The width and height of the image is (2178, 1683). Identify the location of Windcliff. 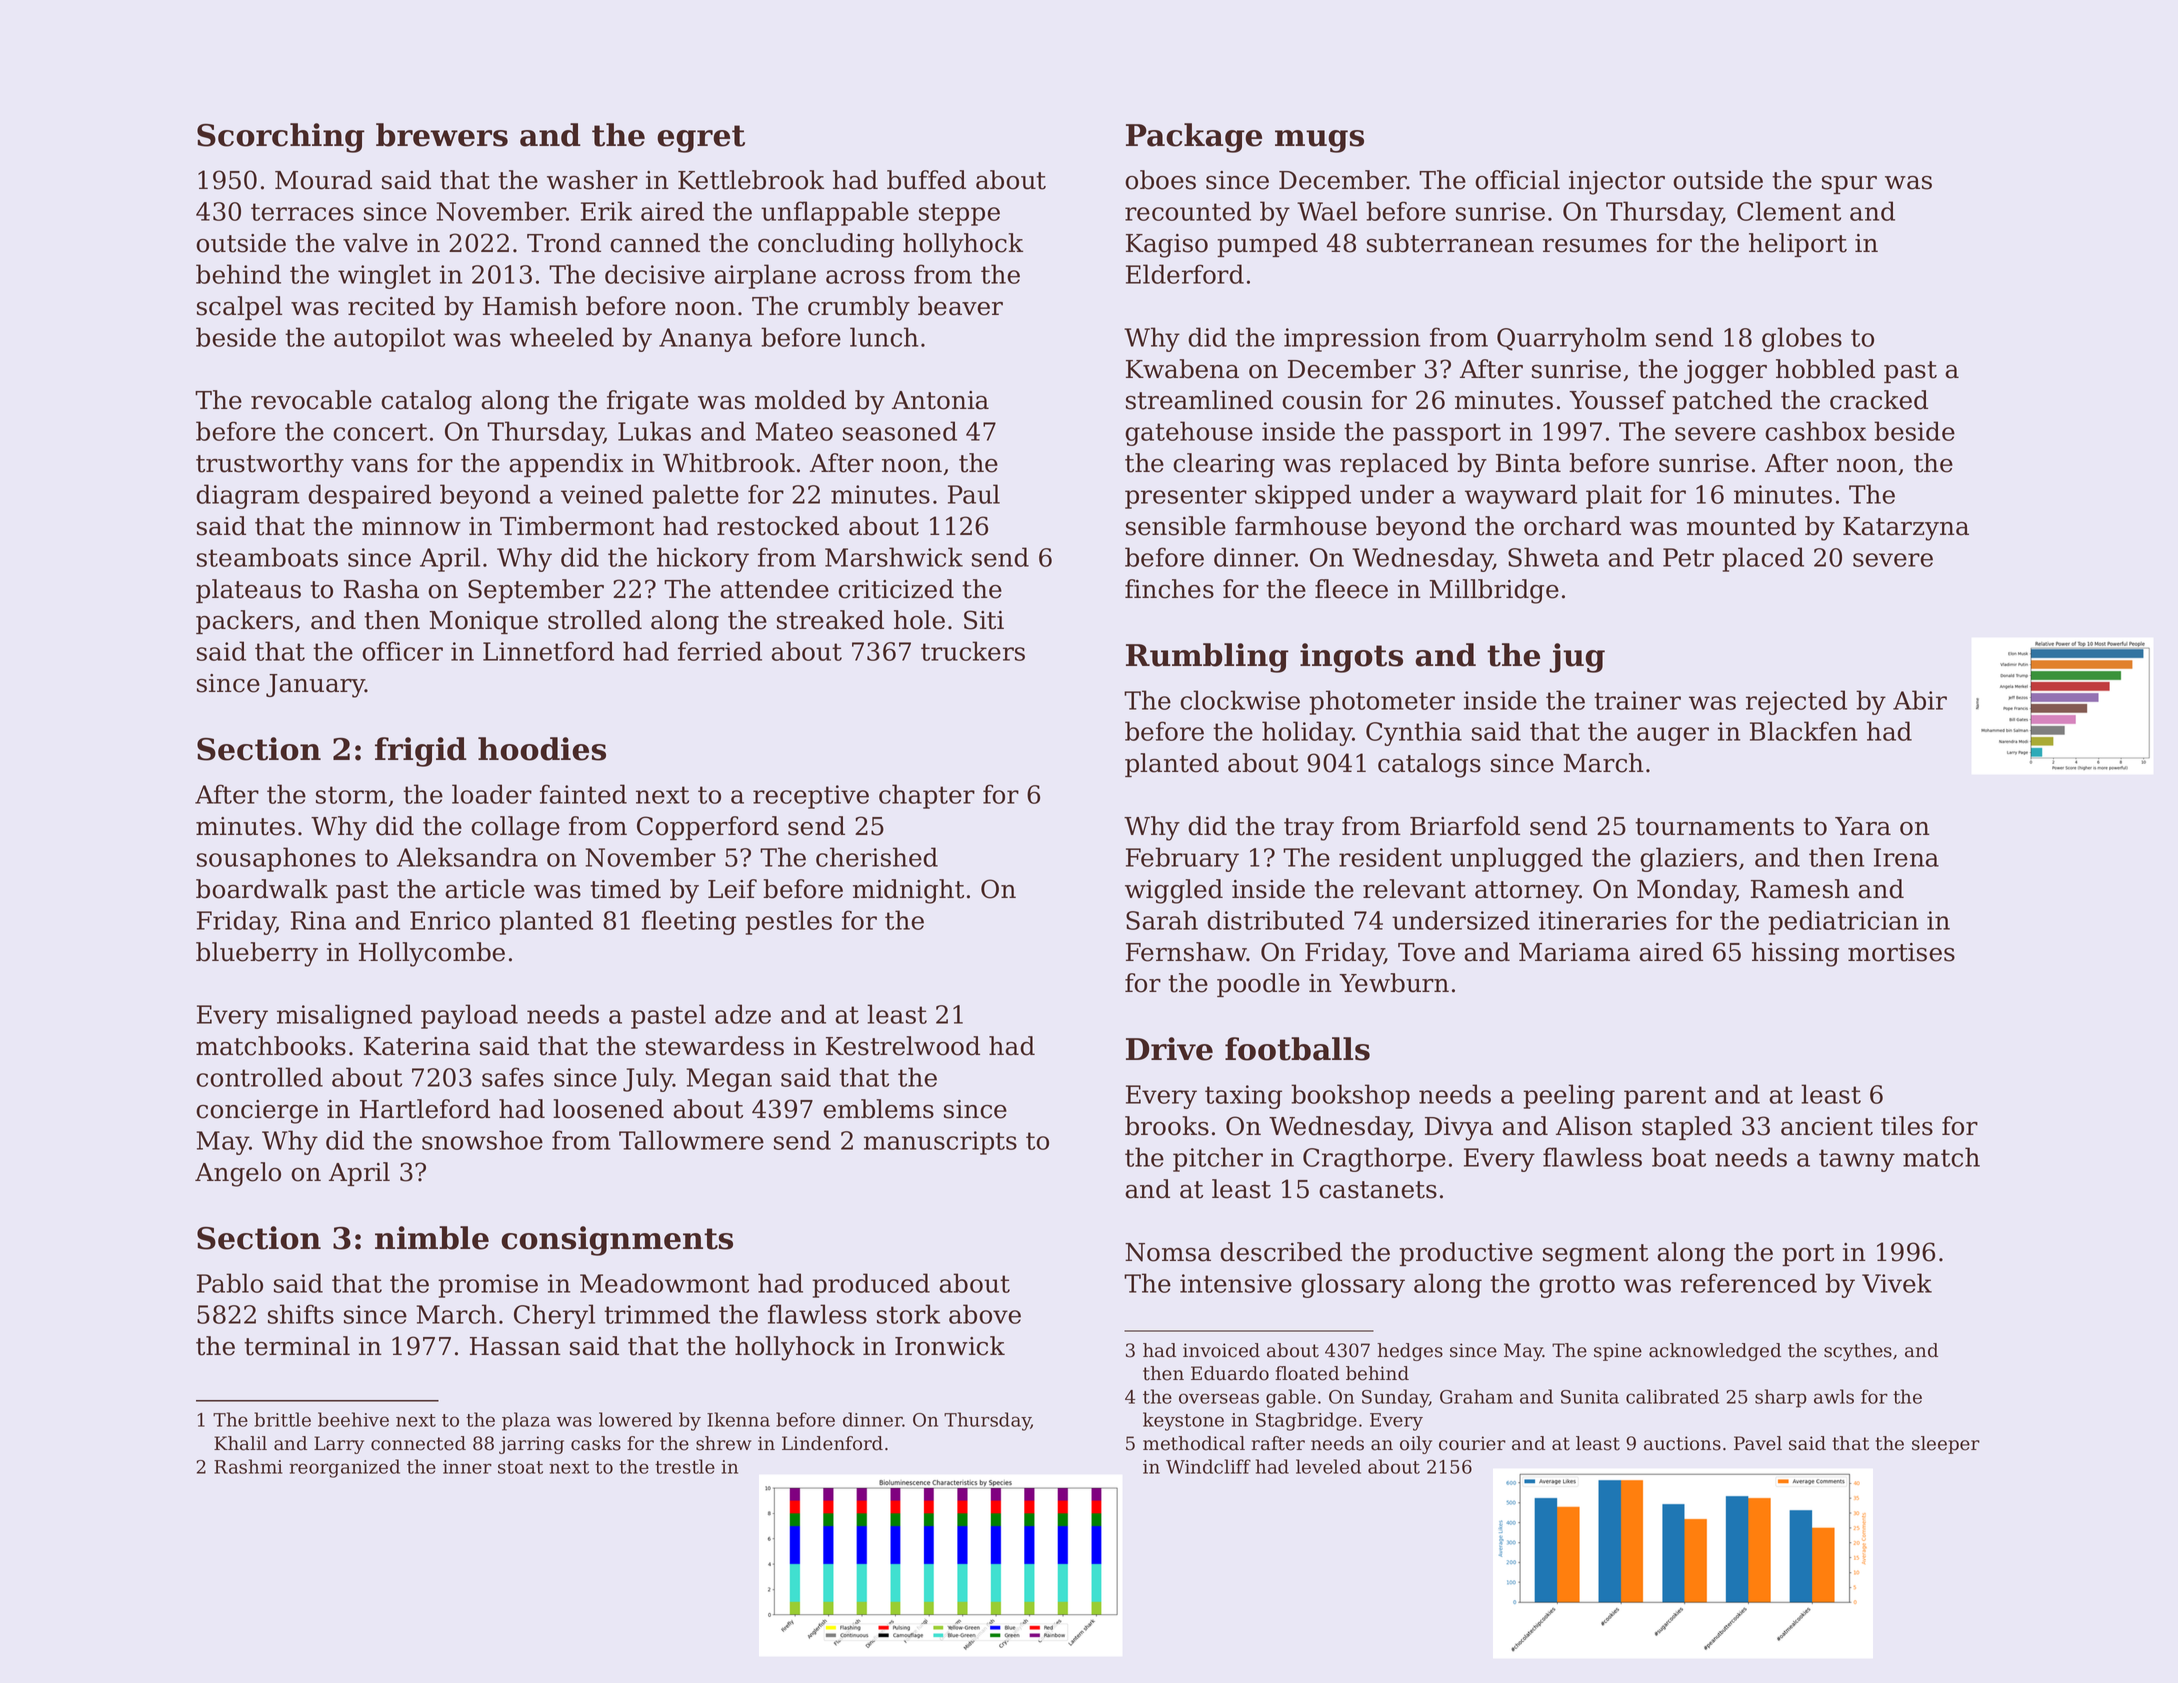
(1208, 1466).
